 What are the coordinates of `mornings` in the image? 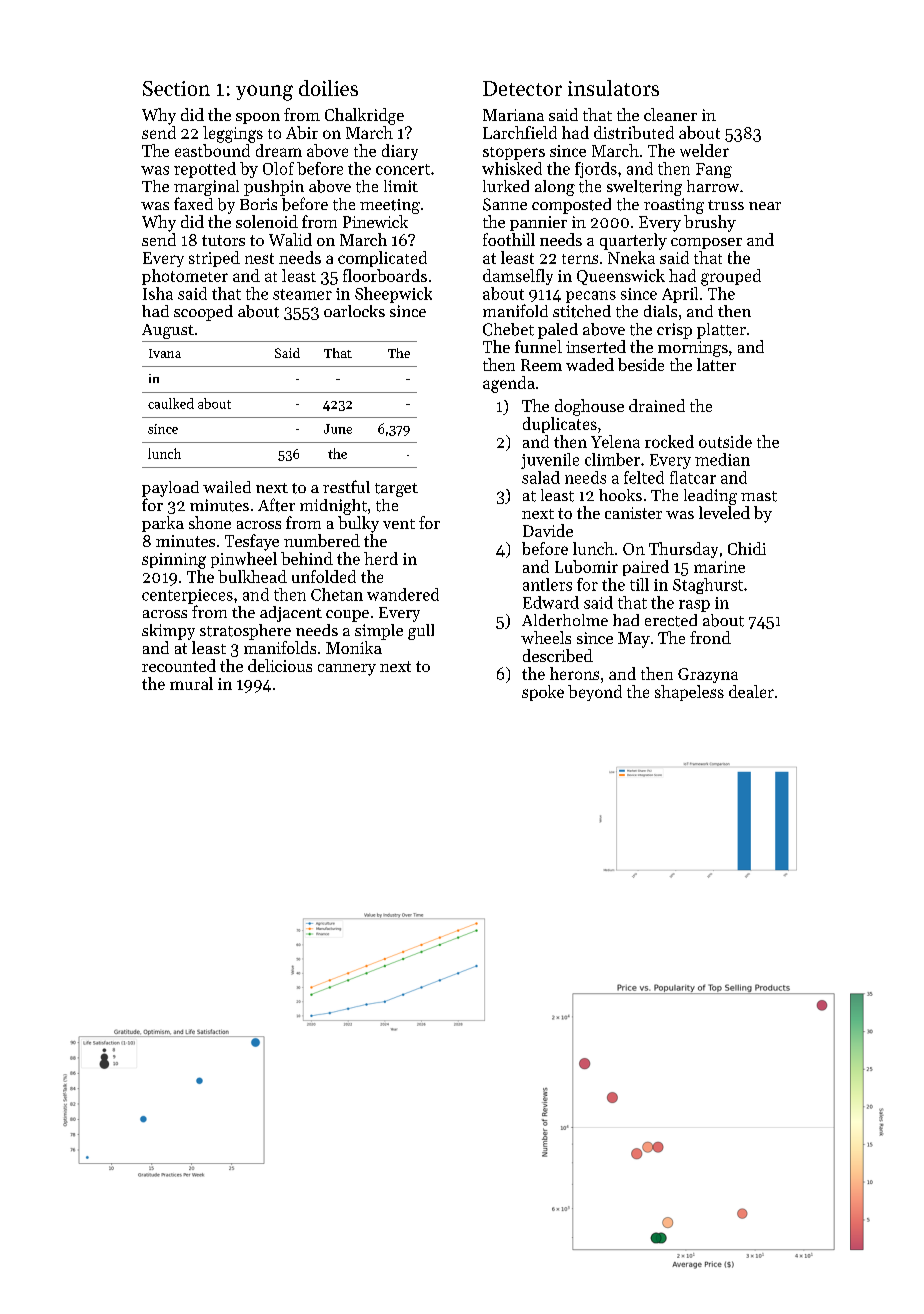 It's located at (693, 349).
